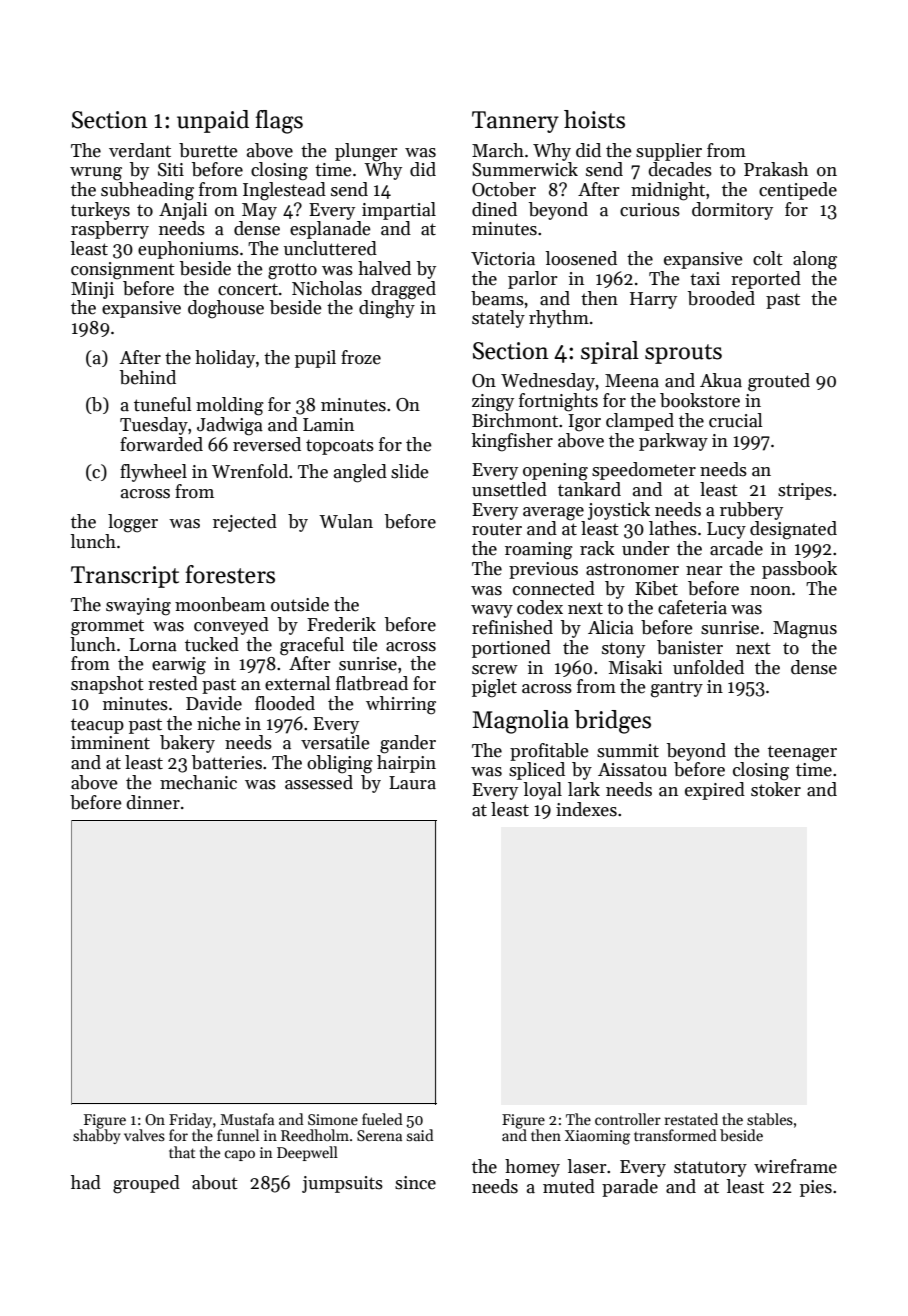 The image size is (908, 1316). Describe the element at coordinates (776, 169) in the screenshot. I see `Prakash` at that location.
